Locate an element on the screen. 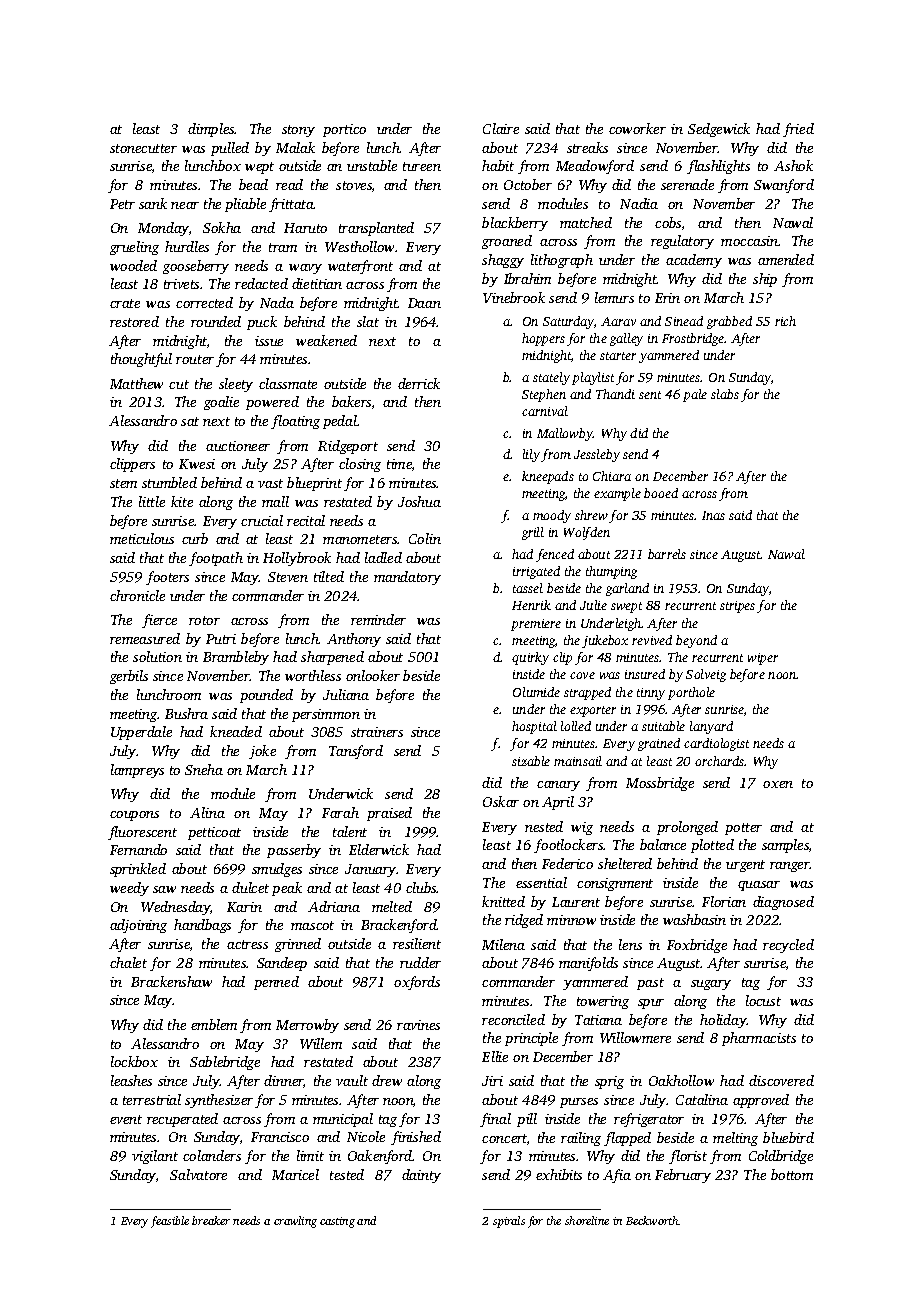 This screenshot has height=1308, width=924. flapped is located at coordinates (627, 1139).
